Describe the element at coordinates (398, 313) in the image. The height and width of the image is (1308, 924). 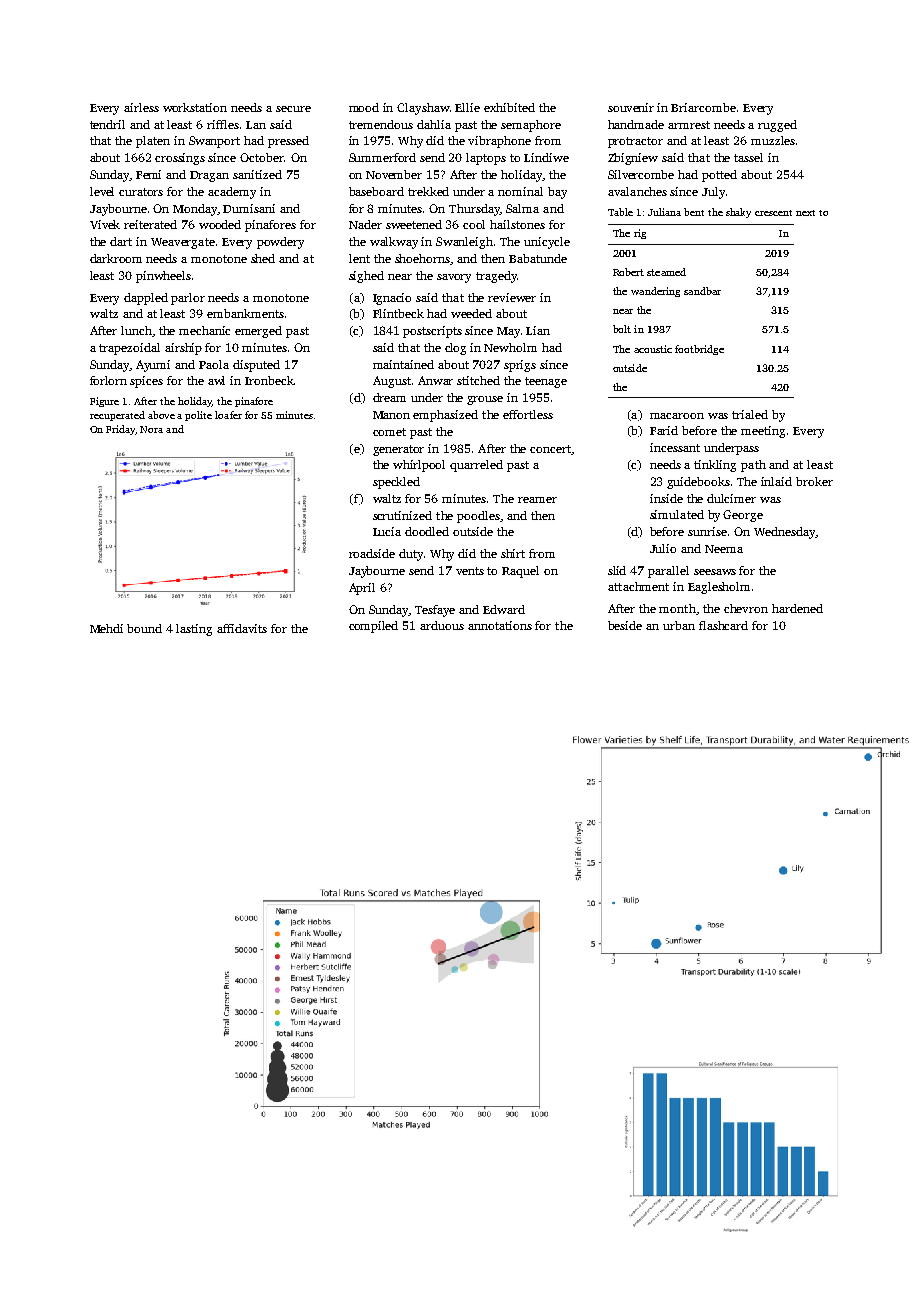
I see `Flintbeck` at that location.
